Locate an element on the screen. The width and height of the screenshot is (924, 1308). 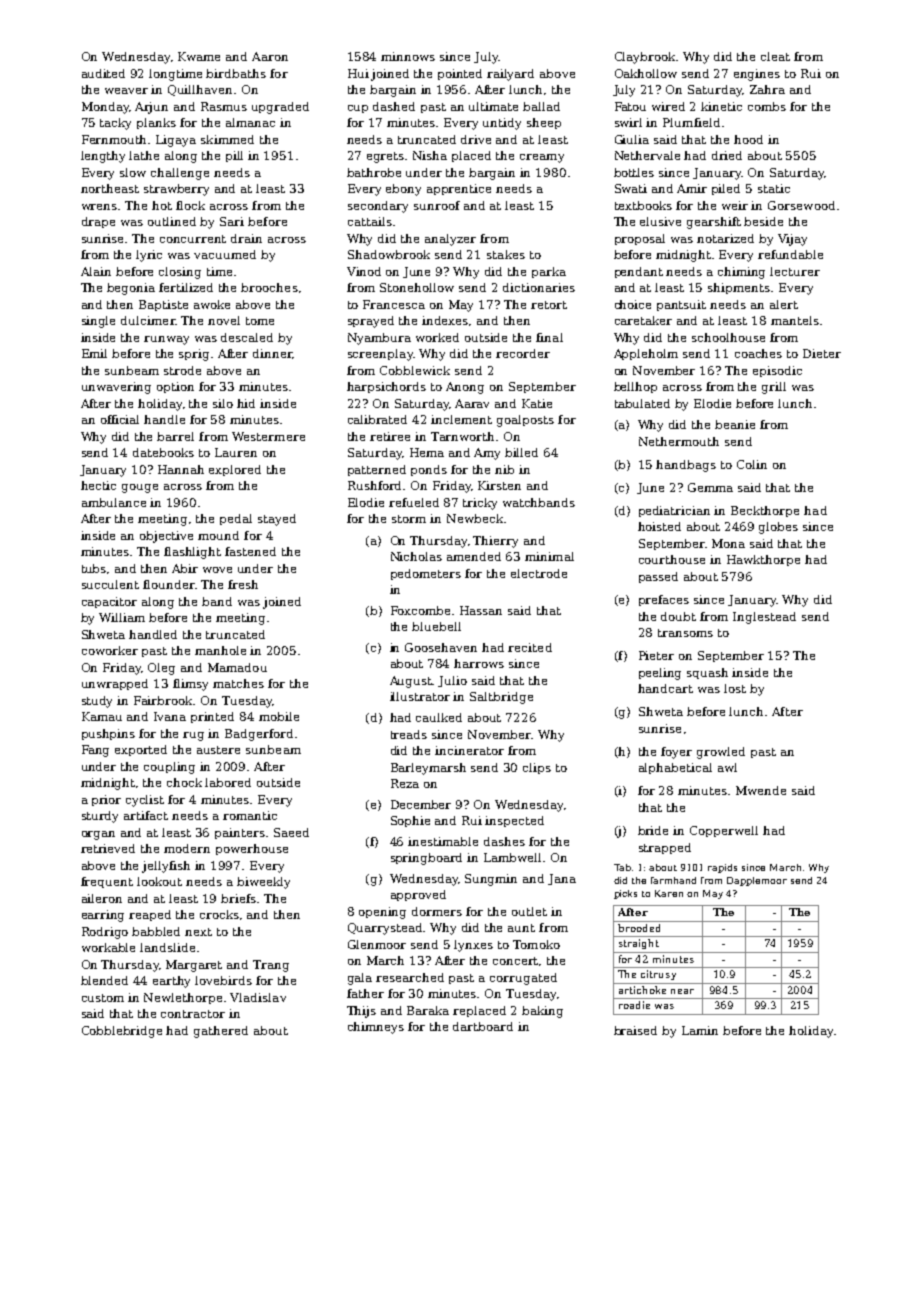
custom is located at coordinates (103, 998).
